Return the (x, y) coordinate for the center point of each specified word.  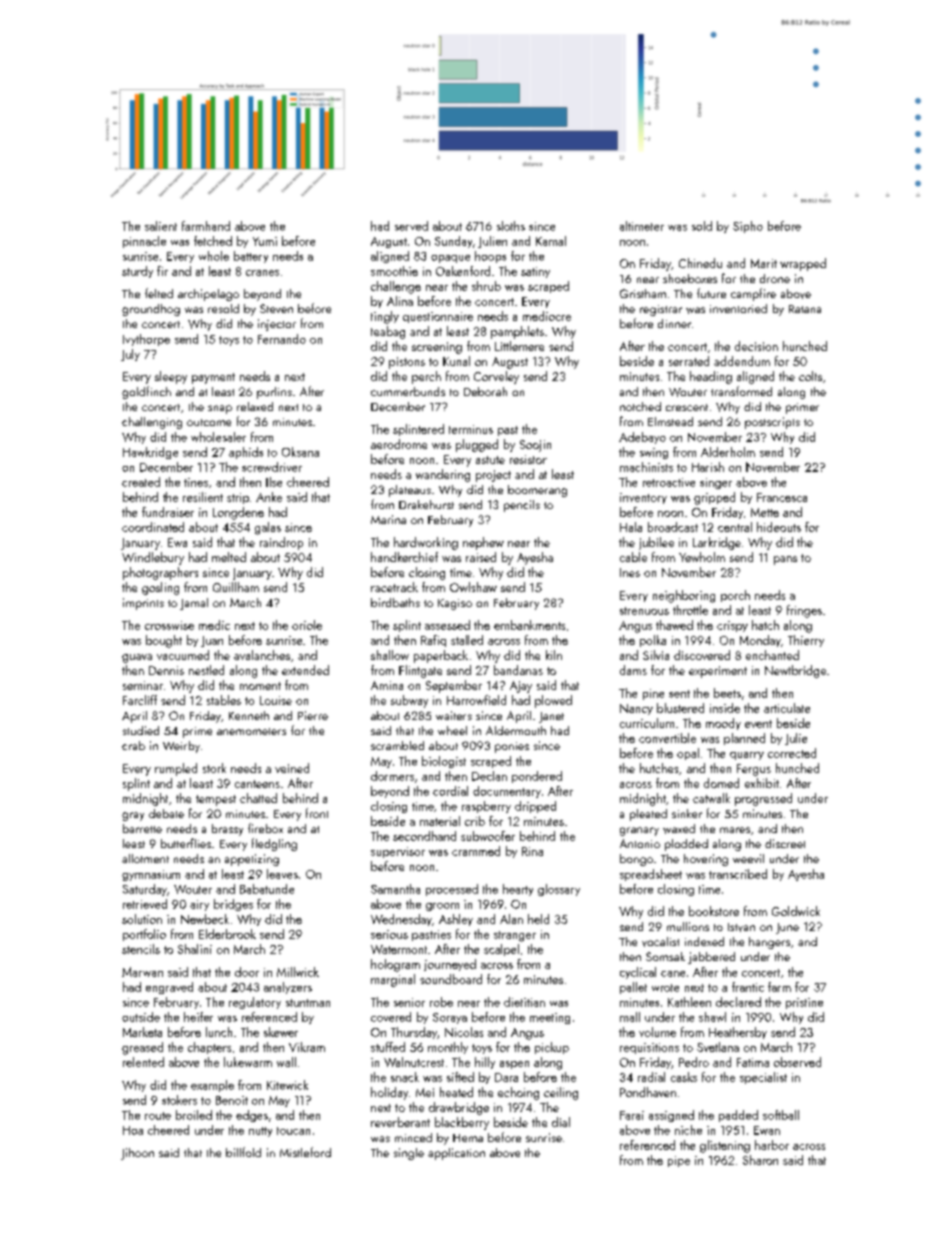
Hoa (133, 1130)
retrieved (145, 904)
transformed (741, 391)
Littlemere (519, 346)
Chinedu (700, 263)
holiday (389, 1093)
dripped (535, 807)
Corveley (496, 377)
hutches (659, 768)
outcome (209, 422)
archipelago (208, 295)
